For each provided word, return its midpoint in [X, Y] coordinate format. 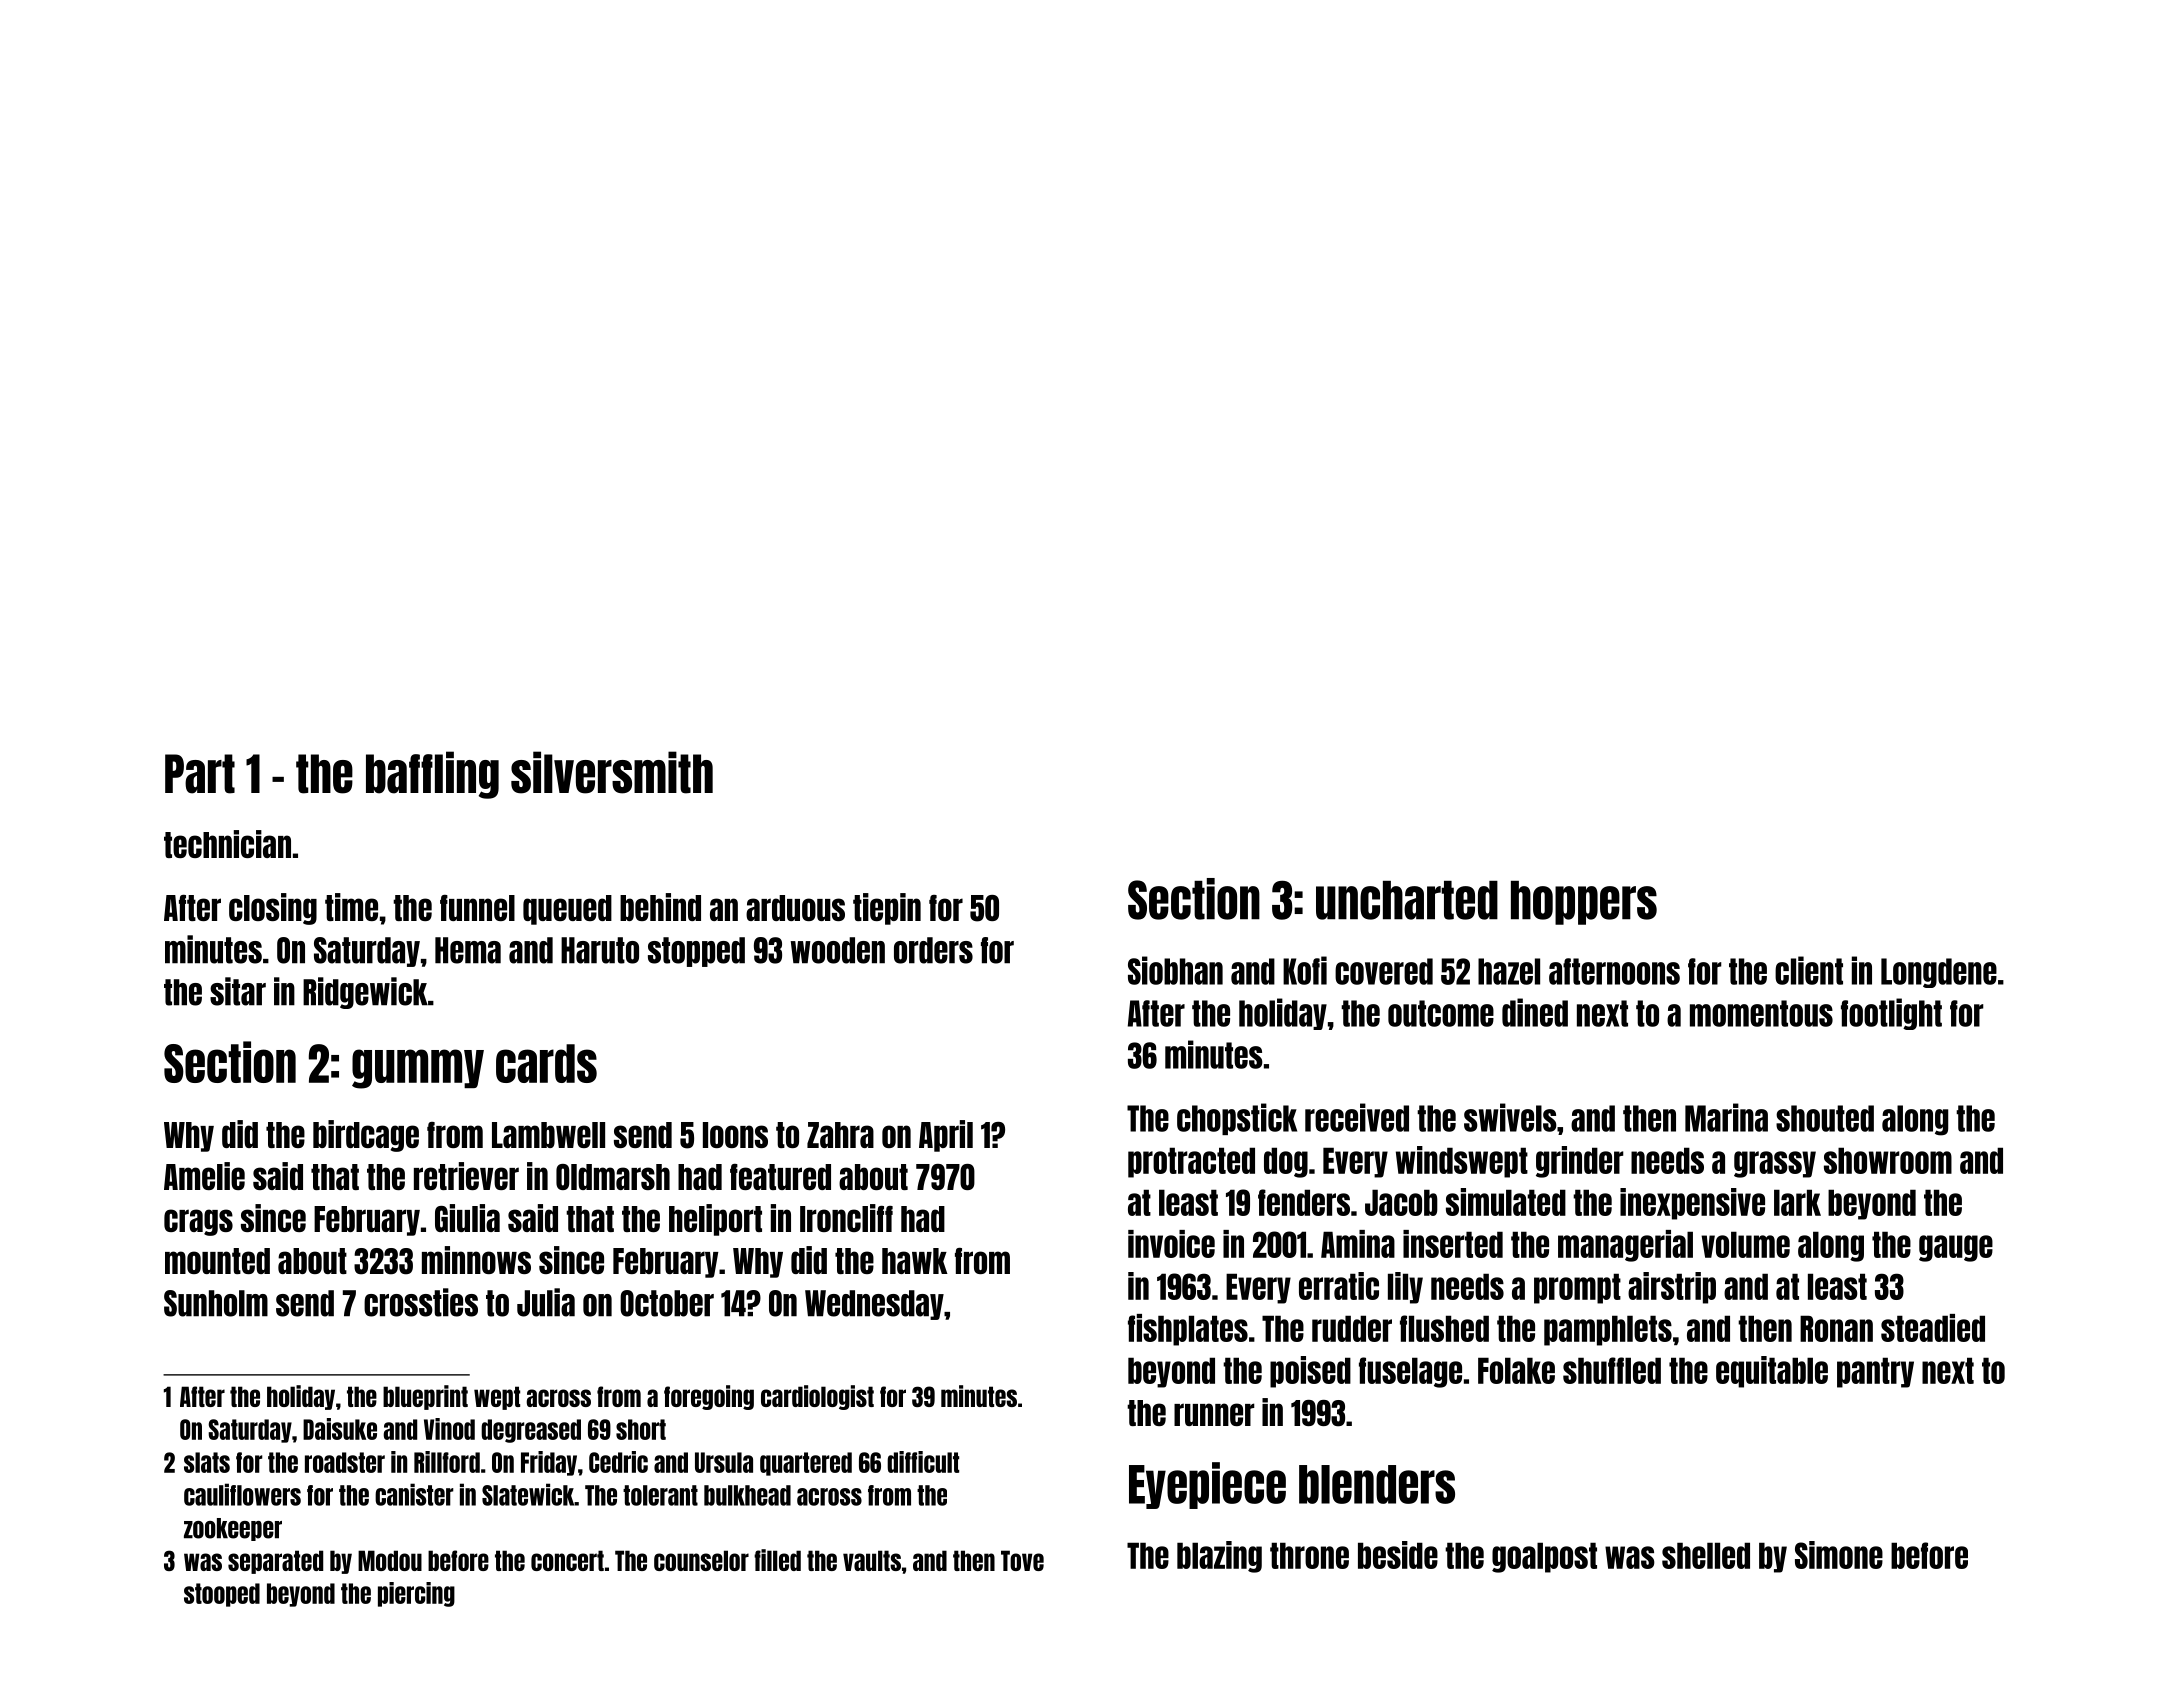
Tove [1022, 1560]
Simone [1839, 1555]
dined [1535, 1012]
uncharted [1407, 900]
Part [200, 774]
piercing [416, 1594]
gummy [418, 1069]
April [946, 1136]
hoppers [1584, 903]
